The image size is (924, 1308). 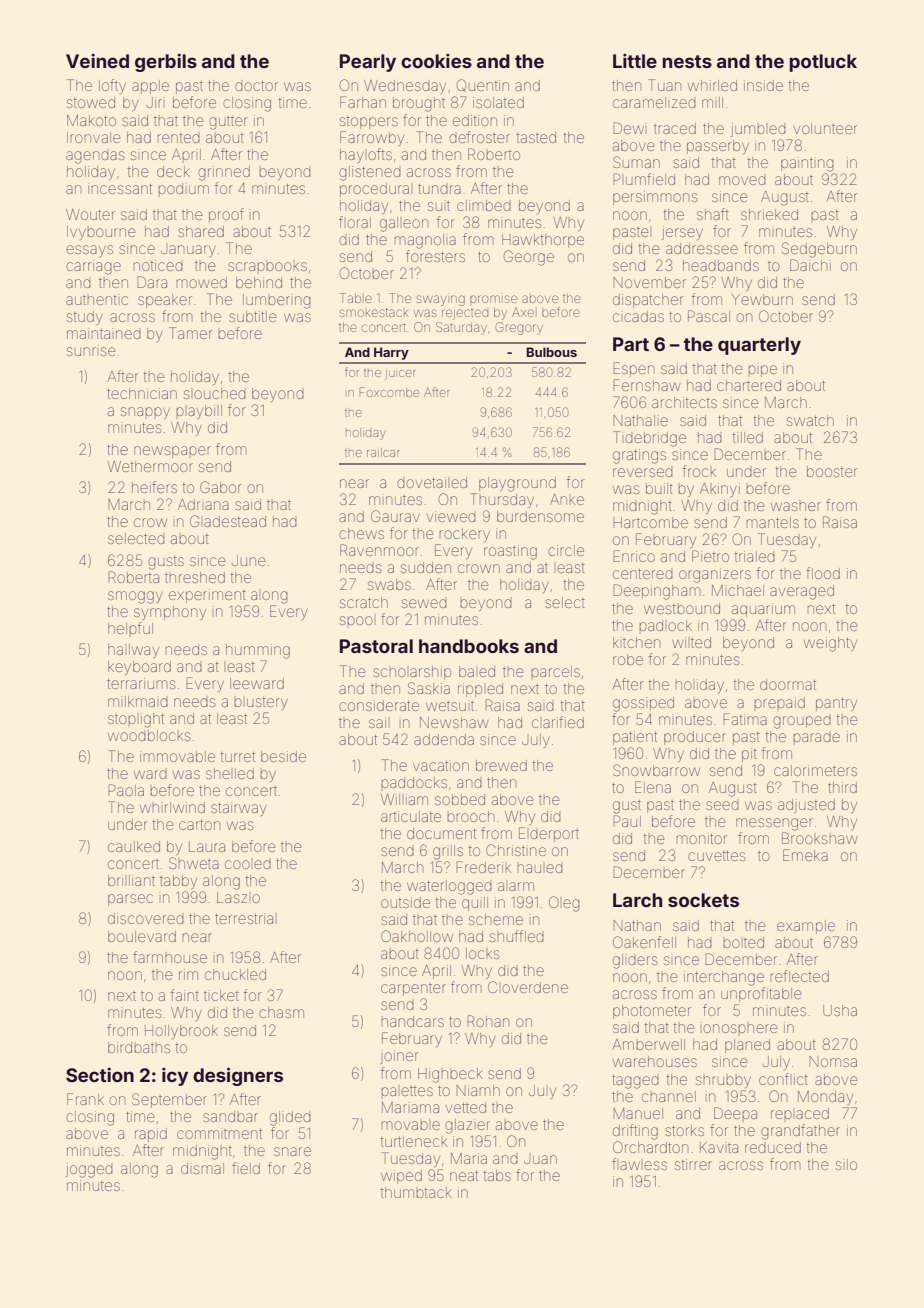 What do you see at coordinates (810, 420) in the screenshot?
I see `swatch` at bounding box center [810, 420].
